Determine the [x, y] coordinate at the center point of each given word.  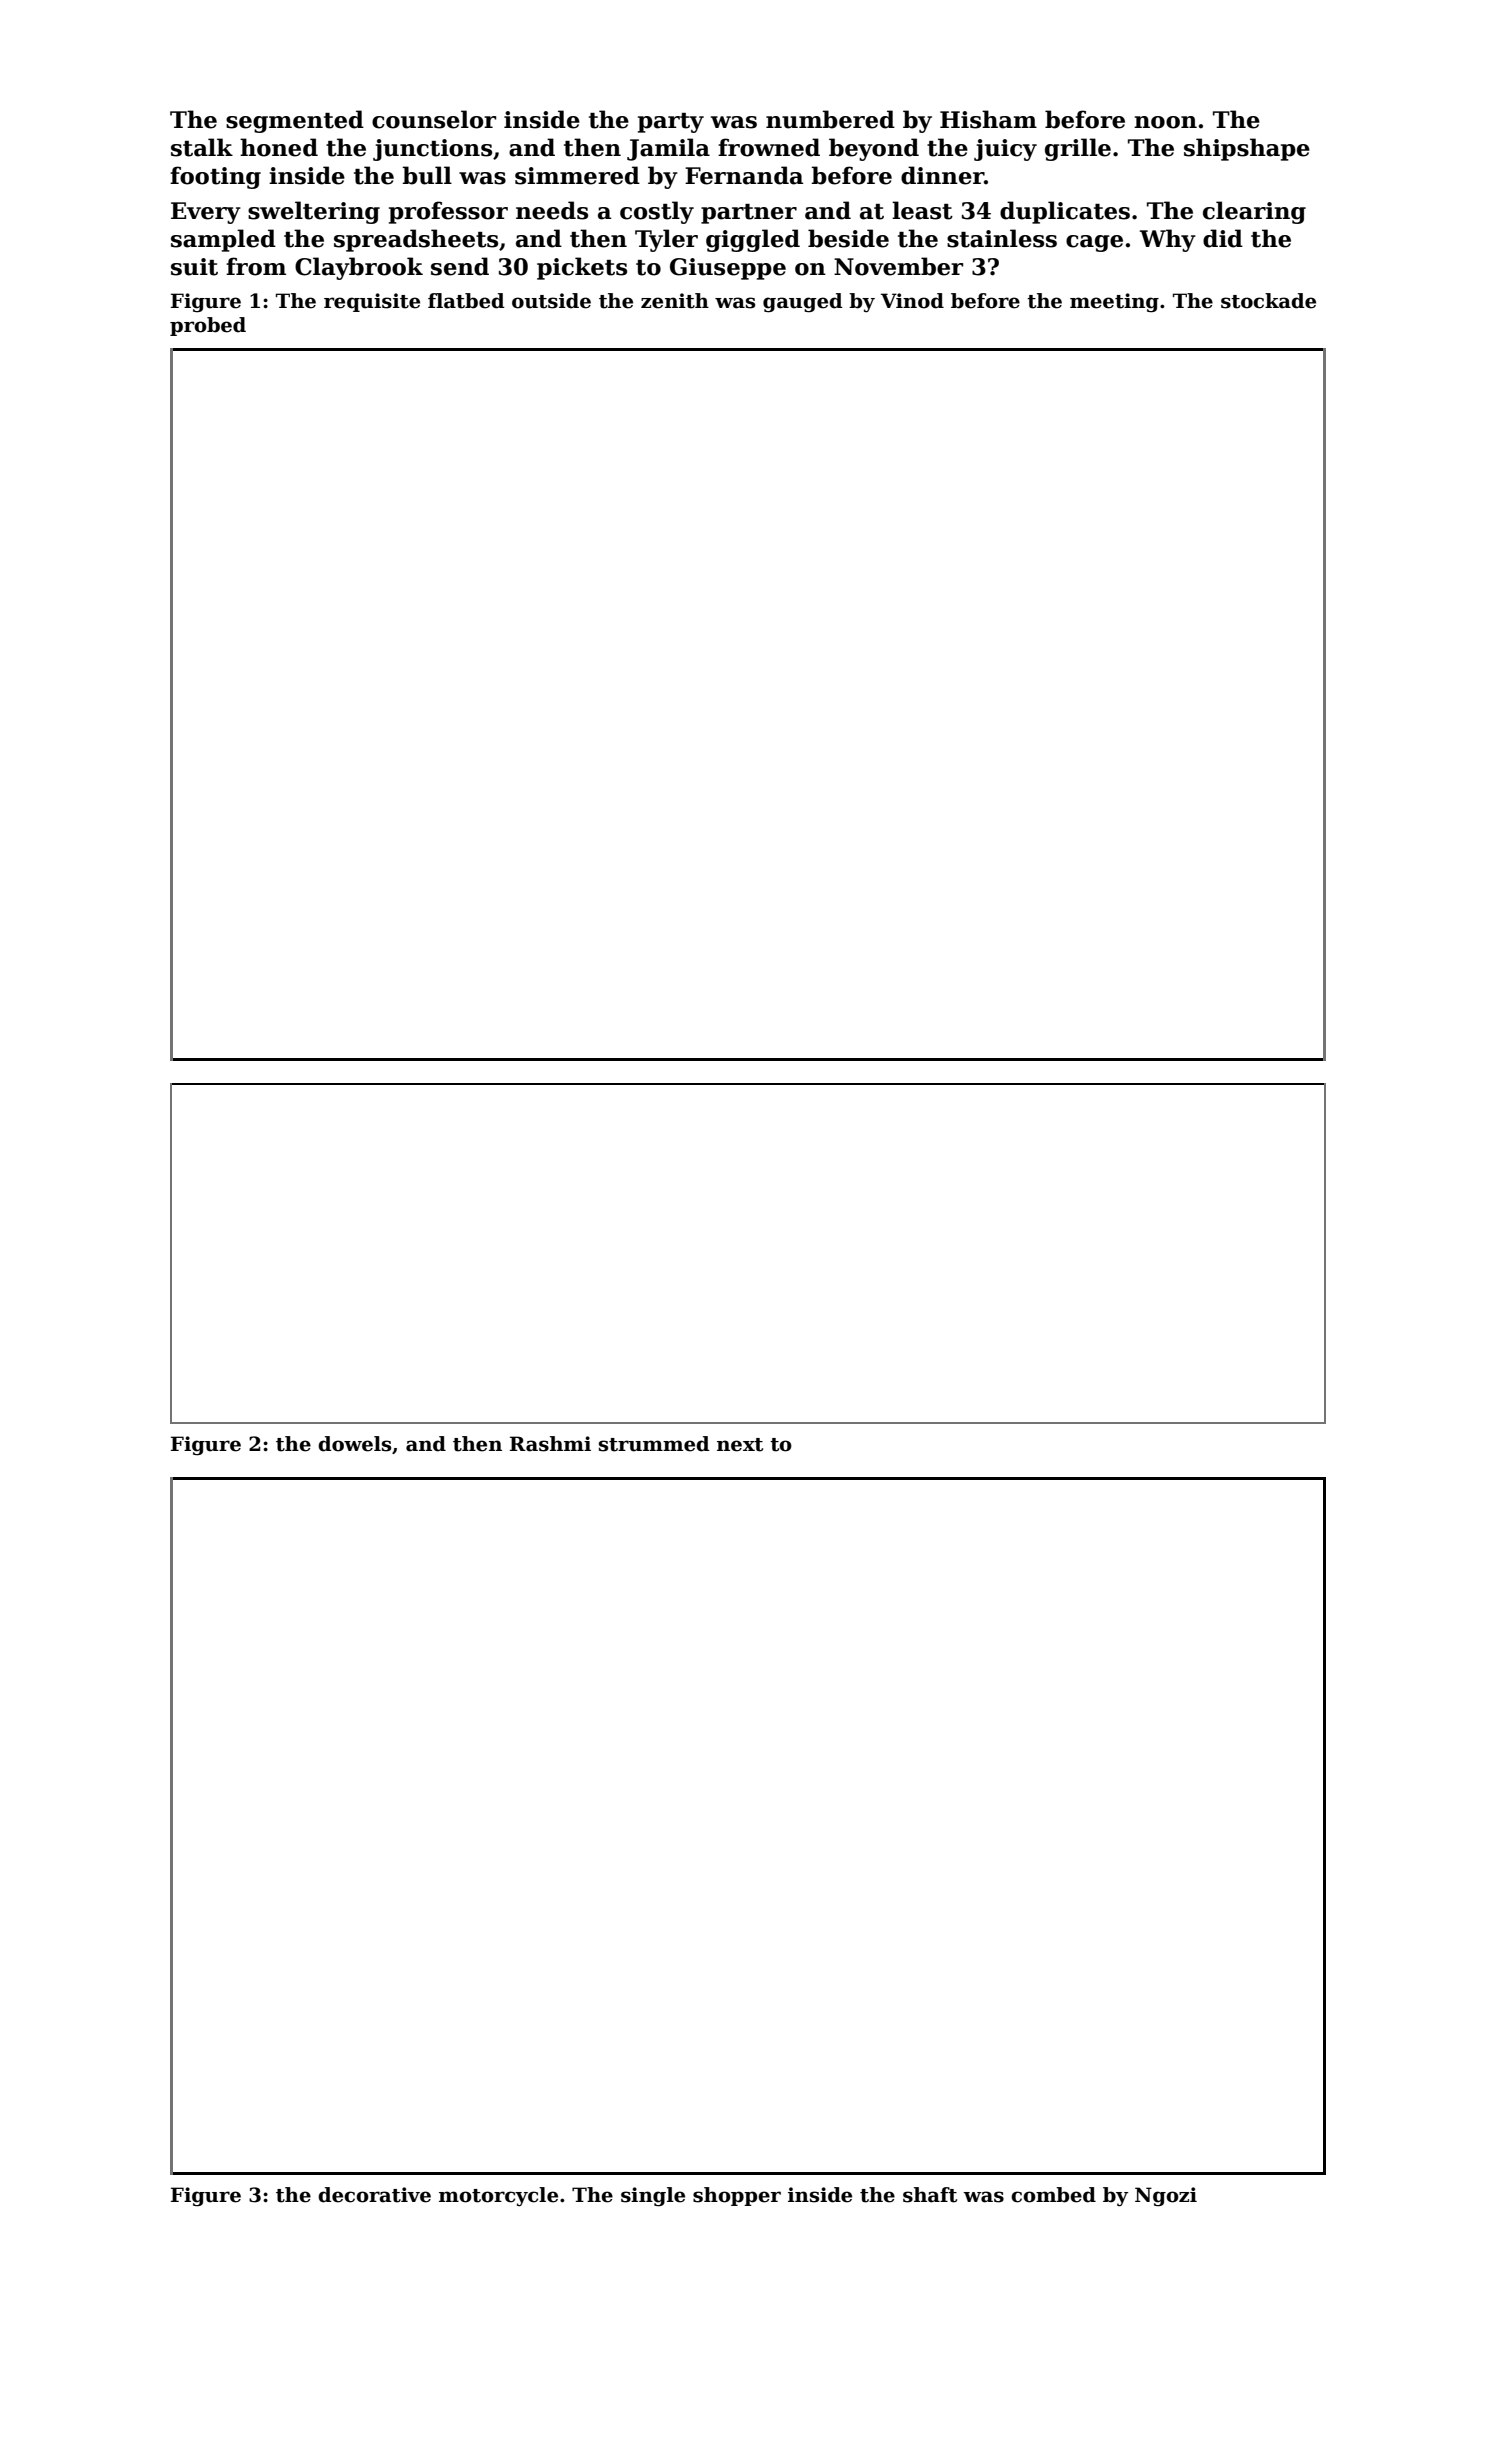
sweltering [314, 212]
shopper [737, 2196]
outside [551, 301]
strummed [654, 1444]
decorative [374, 2195]
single [653, 2197]
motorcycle [498, 2196]
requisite [372, 302]
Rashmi [550, 1444]
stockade [1268, 301]
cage [1094, 243]
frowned [769, 147]
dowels [354, 1444]
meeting [1114, 303]
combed [1053, 2195]
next [740, 1445]
